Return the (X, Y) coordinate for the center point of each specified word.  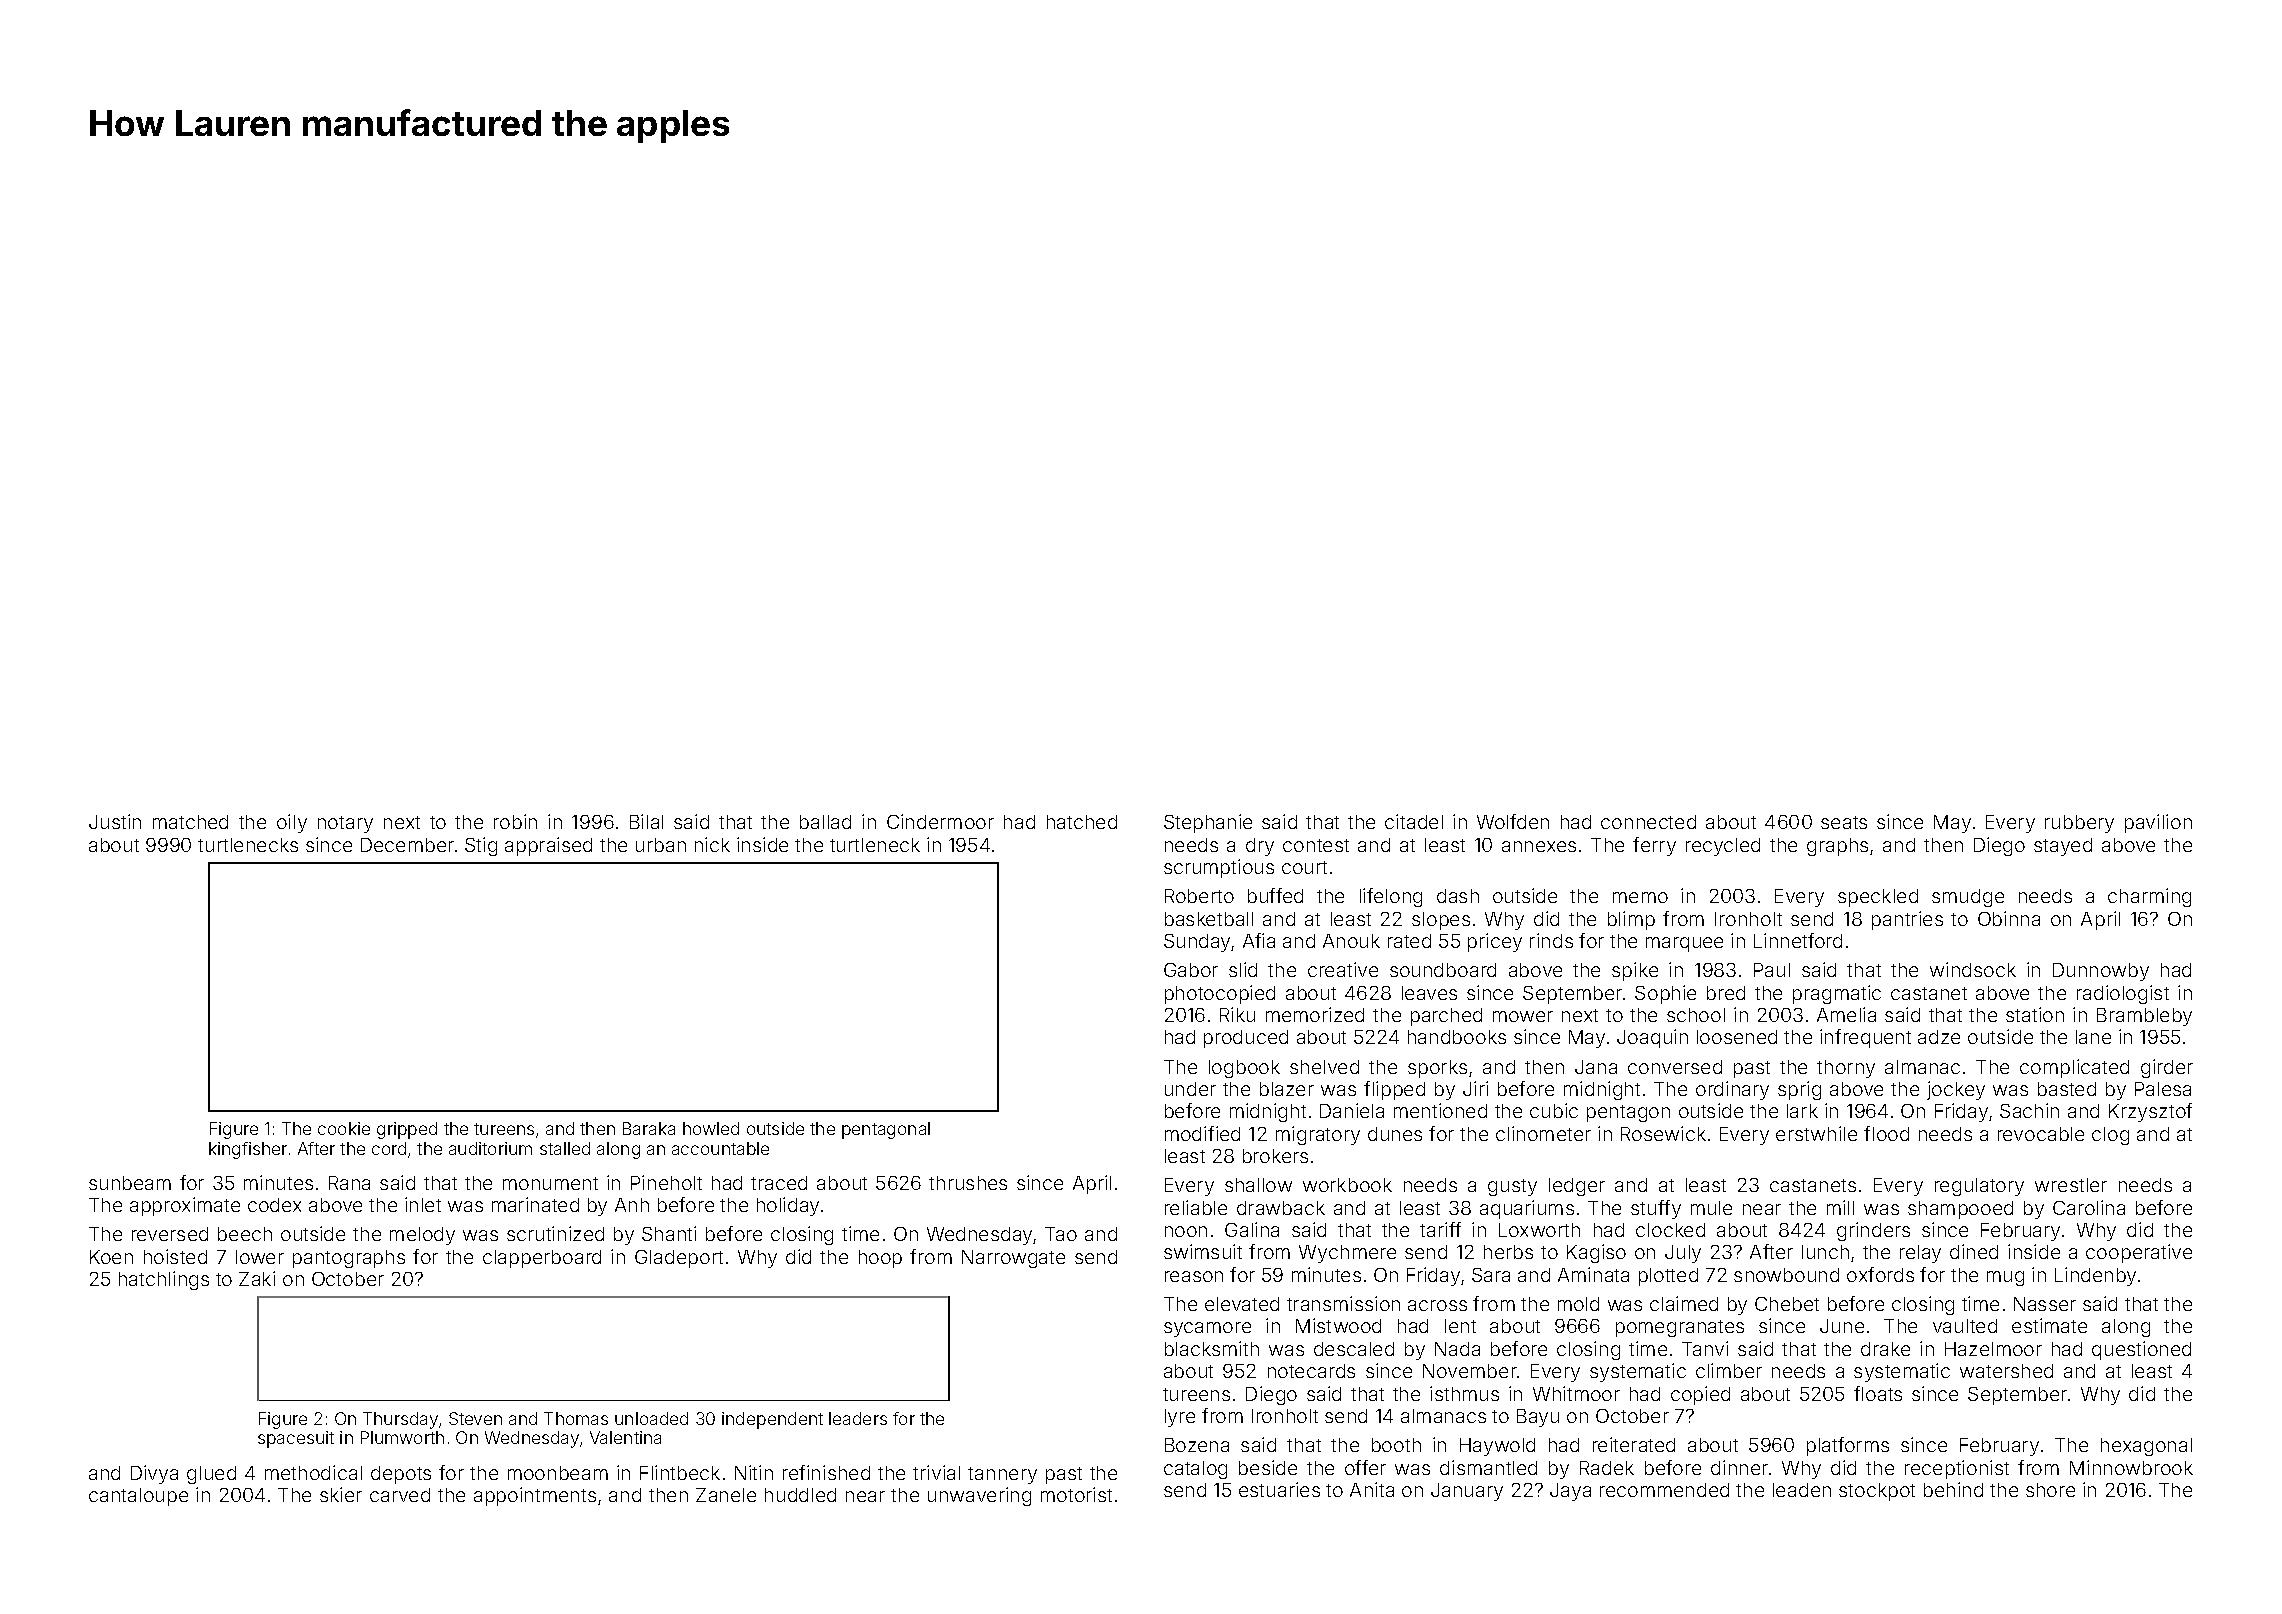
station (2035, 1014)
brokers (1275, 1156)
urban (661, 845)
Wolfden (1513, 821)
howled (711, 1128)
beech (245, 1234)
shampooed (1960, 1210)
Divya (154, 1474)
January (1467, 1492)
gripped (407, 1130)
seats (1844, 822)
